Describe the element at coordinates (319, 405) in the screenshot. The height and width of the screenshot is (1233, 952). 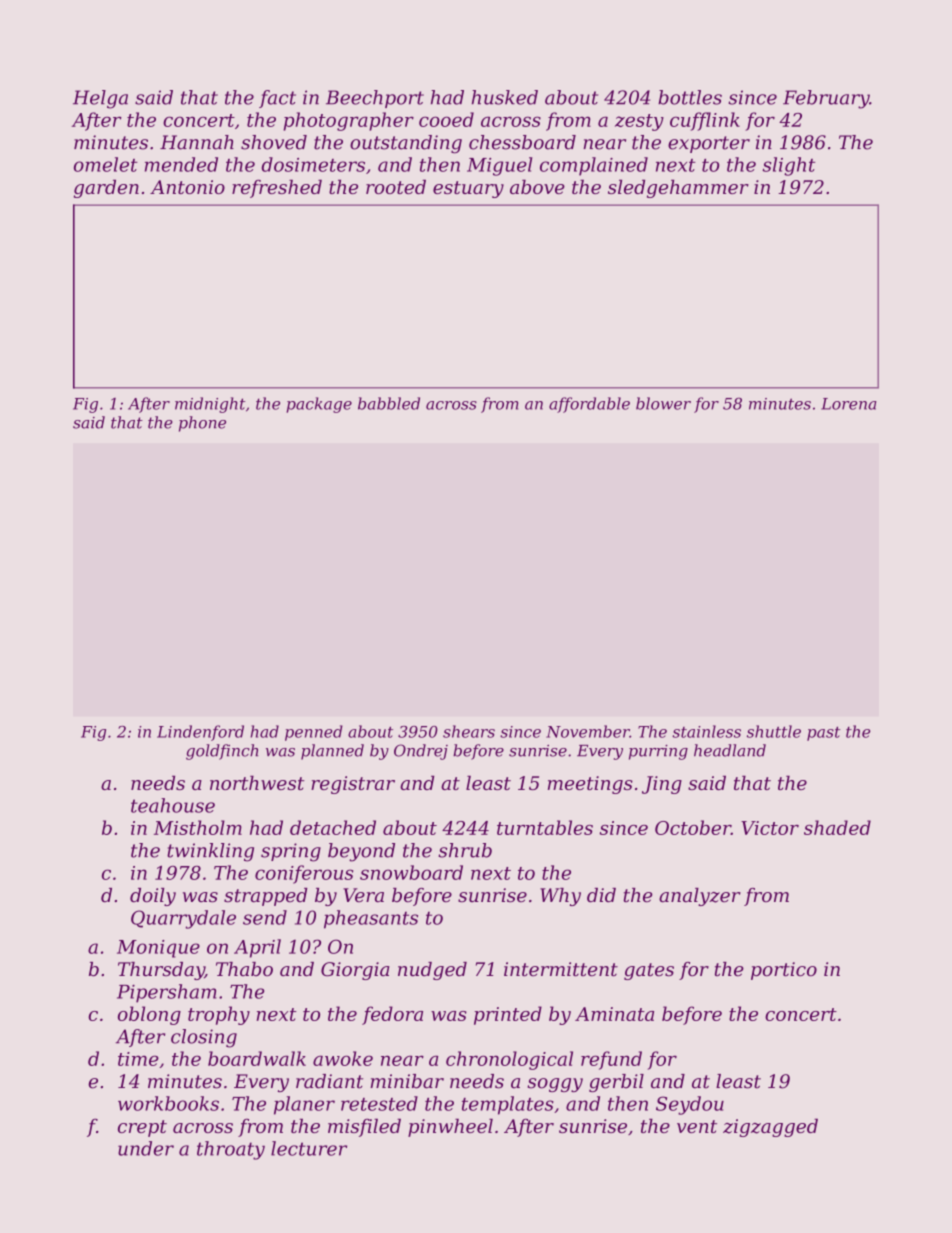
I see `package` at that location.
